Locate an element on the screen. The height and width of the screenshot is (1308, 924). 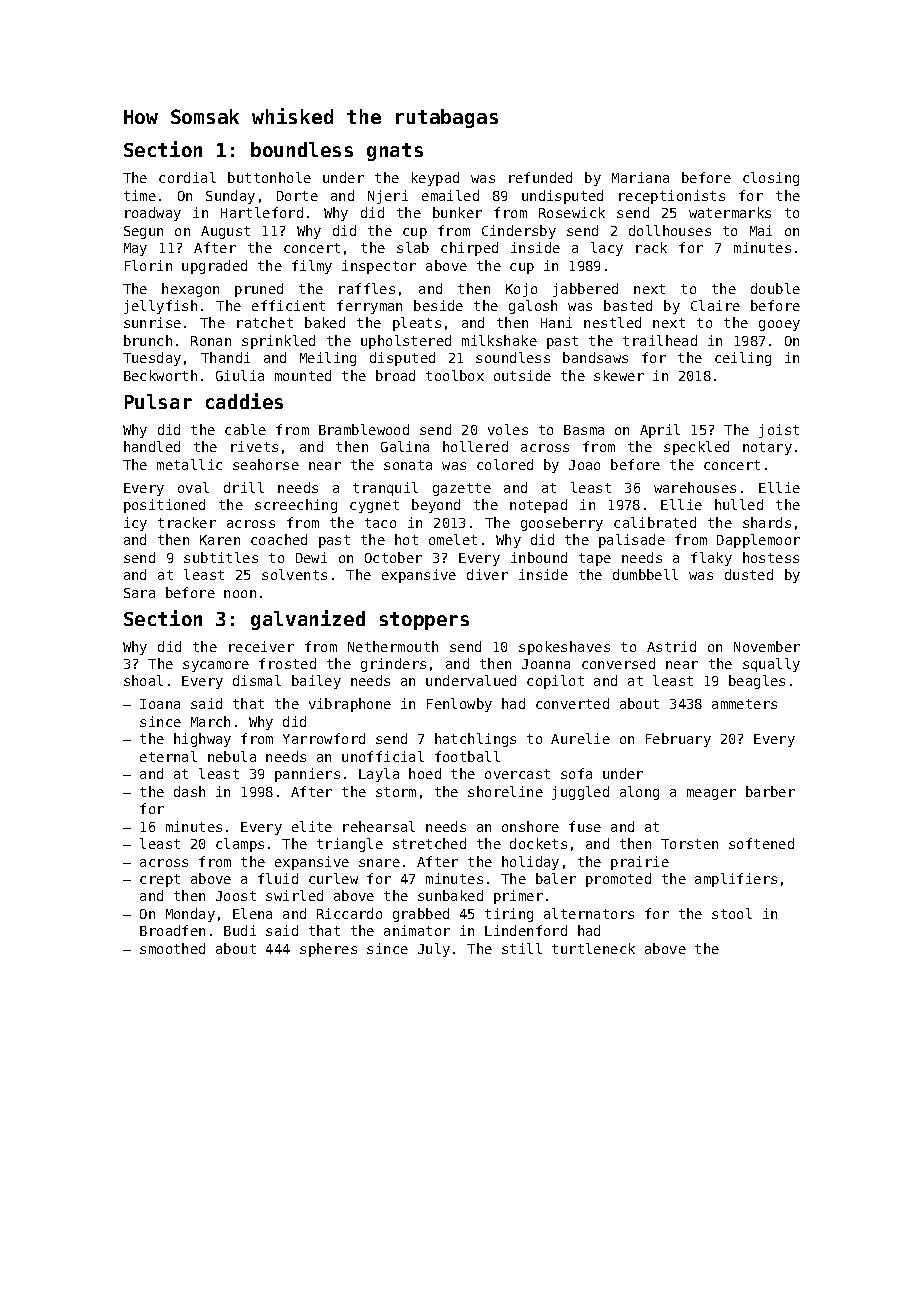
cordial is located at coordinates (187, 177).
